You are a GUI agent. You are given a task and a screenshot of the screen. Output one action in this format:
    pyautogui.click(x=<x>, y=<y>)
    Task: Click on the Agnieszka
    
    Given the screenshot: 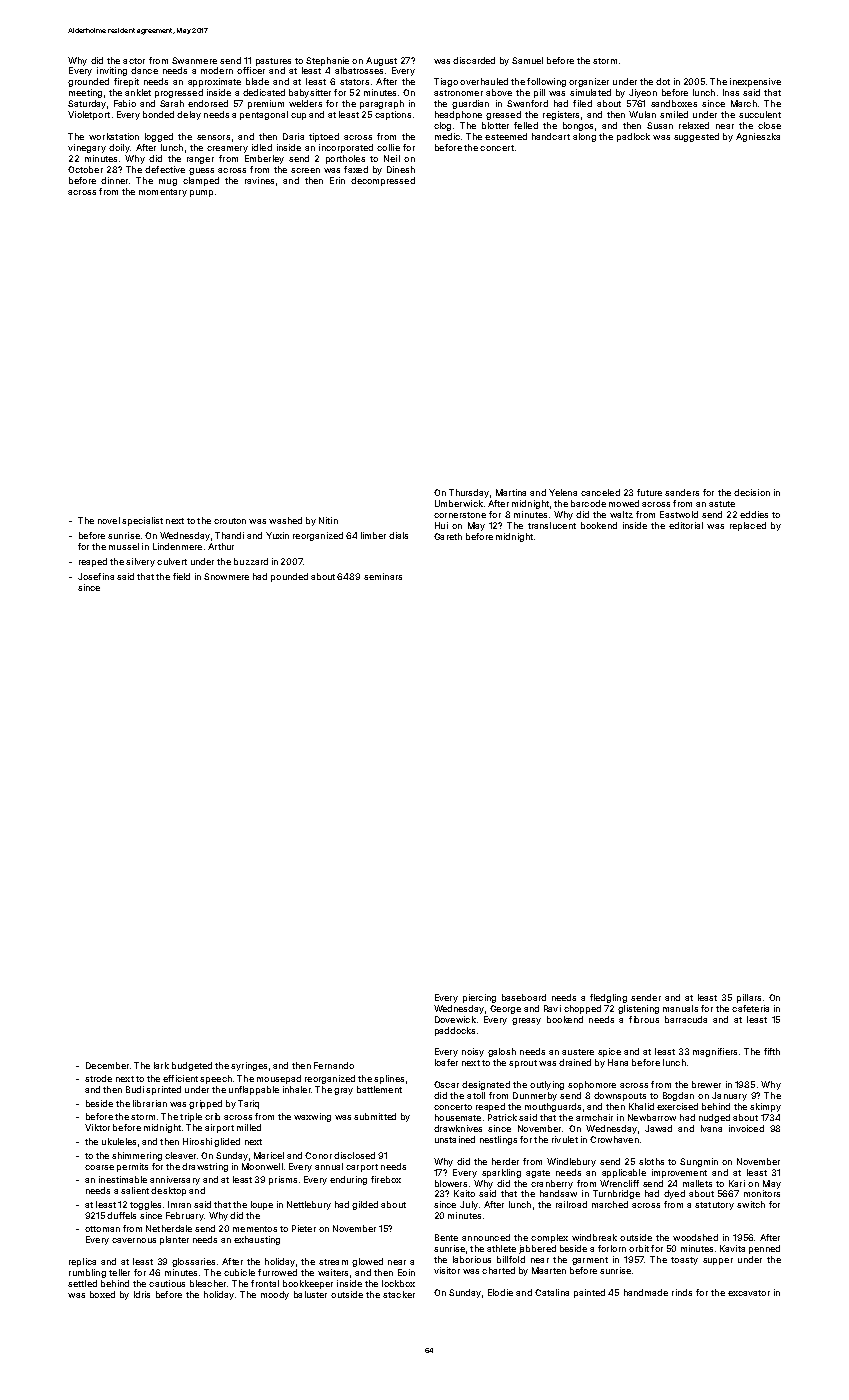 What is the action you would take?
    pyautogui.click(x=758, y=137)
